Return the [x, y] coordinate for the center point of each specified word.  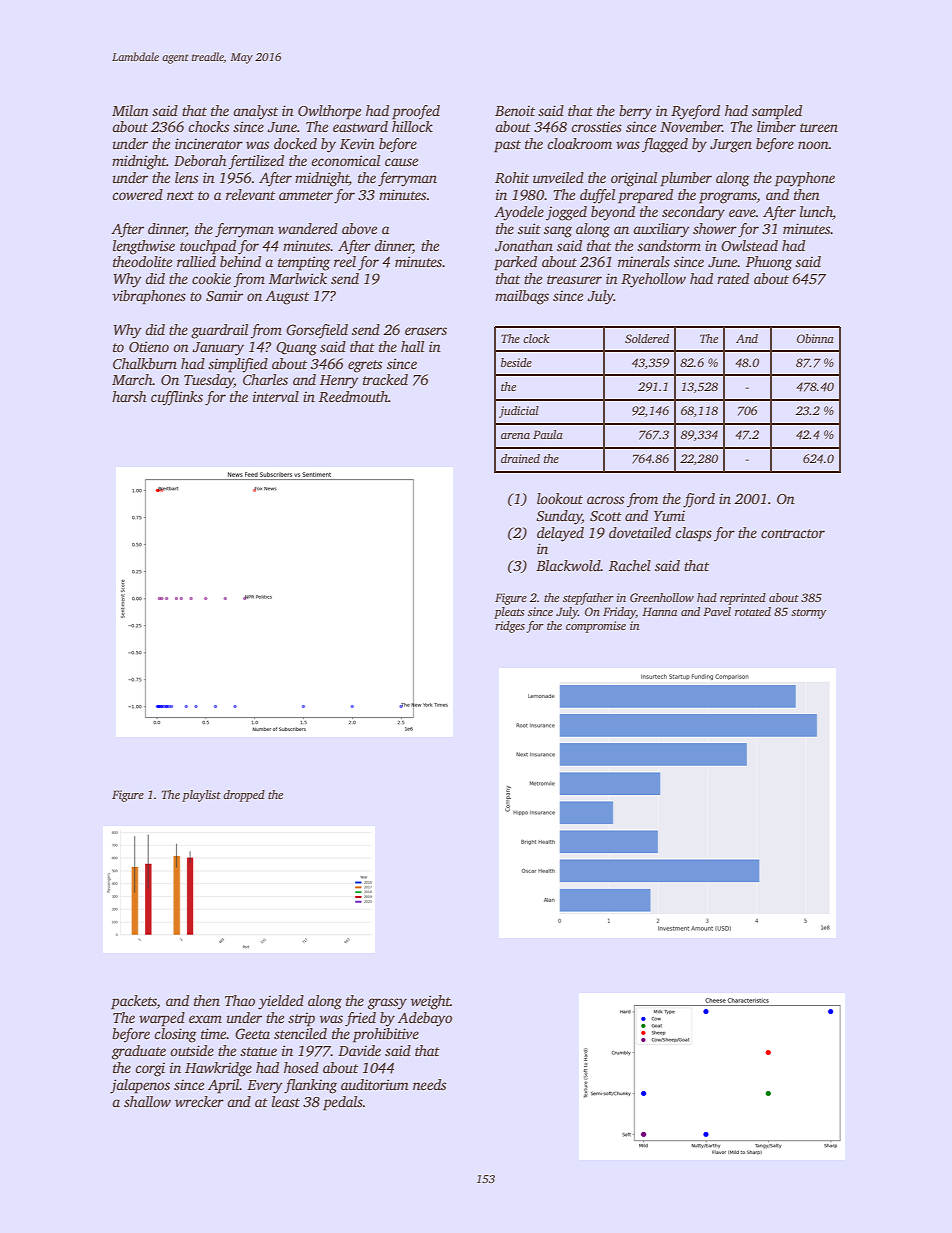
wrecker [199, 1101]
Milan [130, 110]
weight [430, 1002]
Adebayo [425, 1019]
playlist [201, 796]
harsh [129, 396]
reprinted [743, 599]
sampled [777, 112]
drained [520, 458]
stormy [809, 614]
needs [429, 1084]
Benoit [515, 110]
